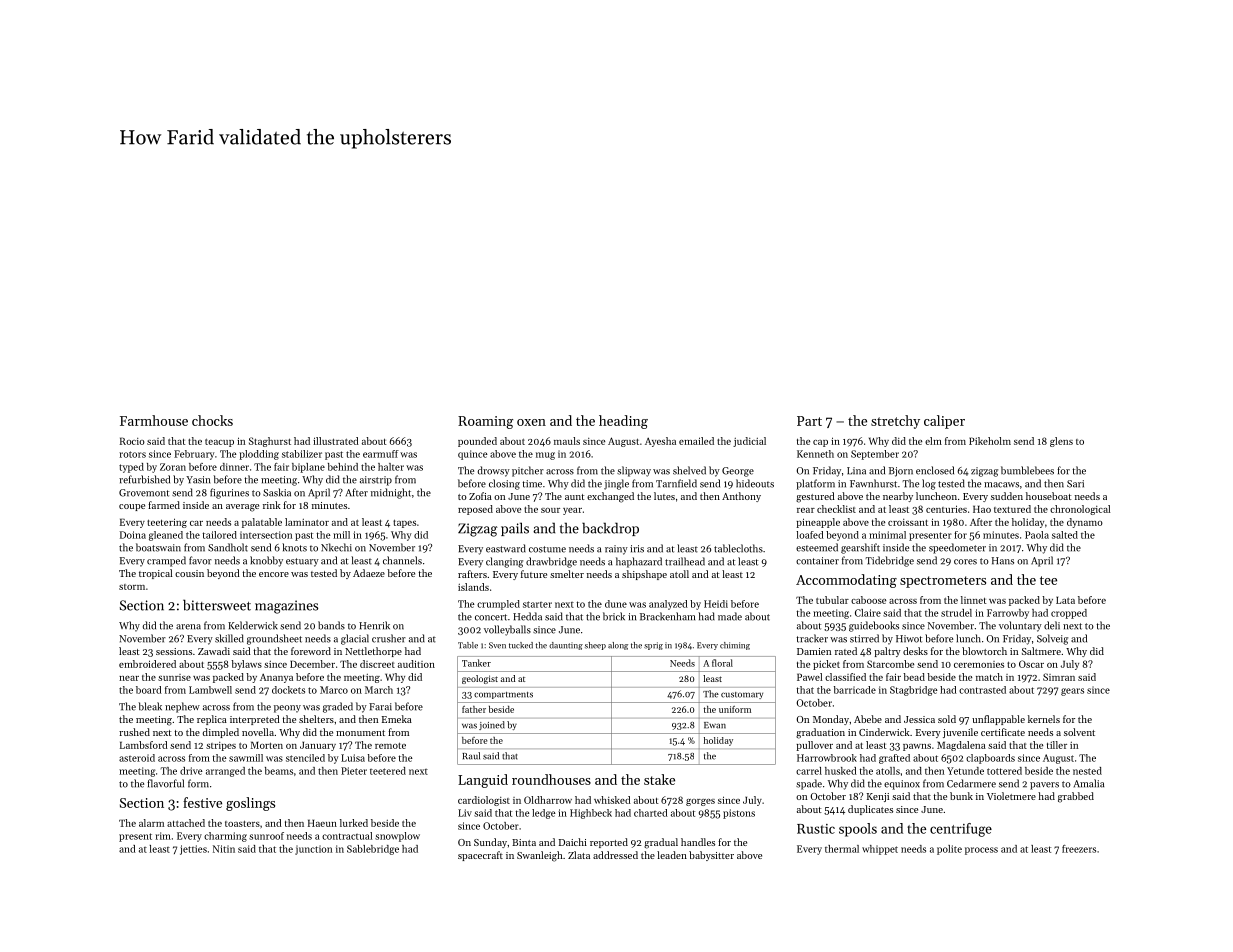 This screenshot has width=1233, height=952. I want to click on dinner, so click(234, 467).
